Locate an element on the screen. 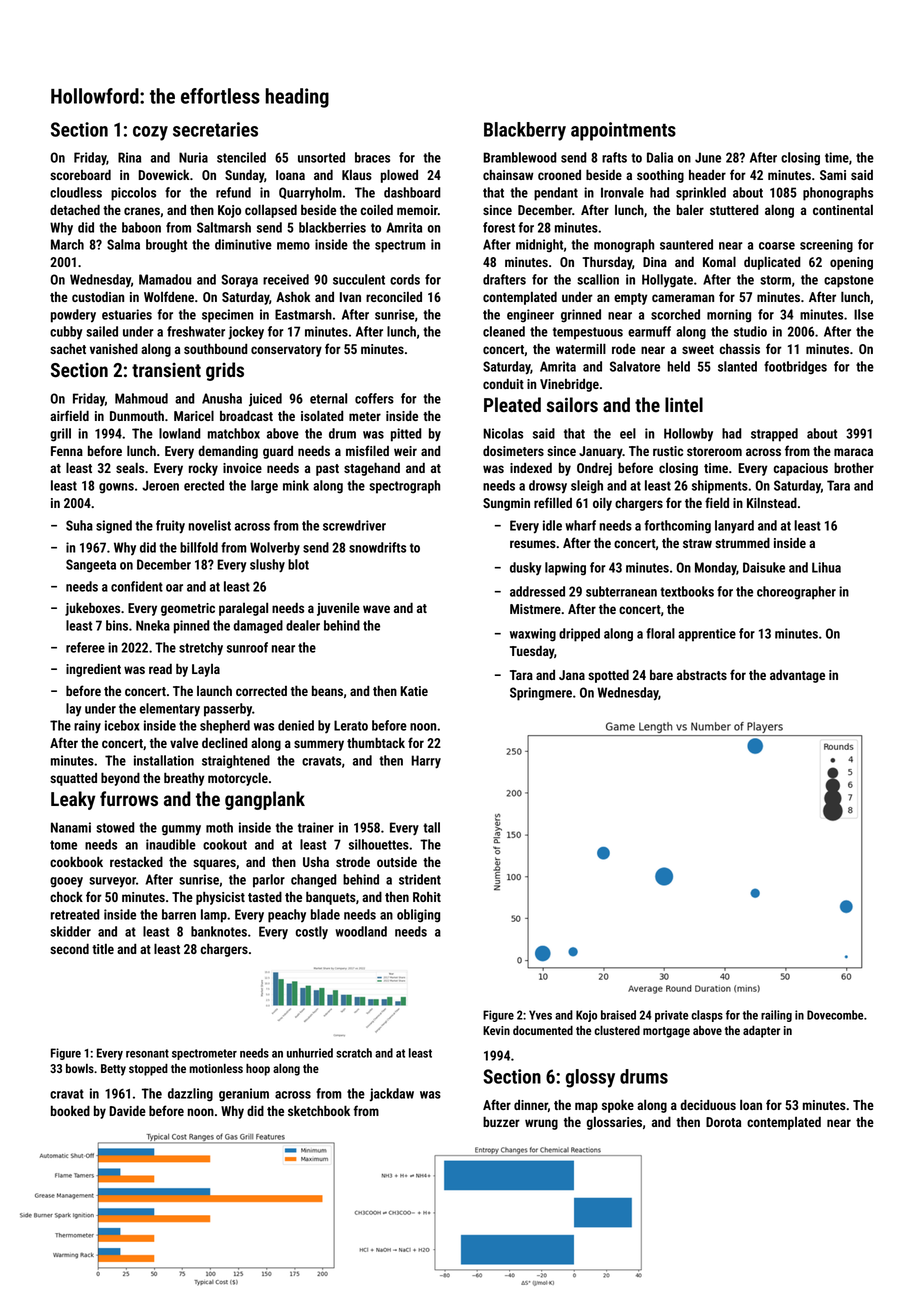  Sami is located at coordinates (833, 175).
